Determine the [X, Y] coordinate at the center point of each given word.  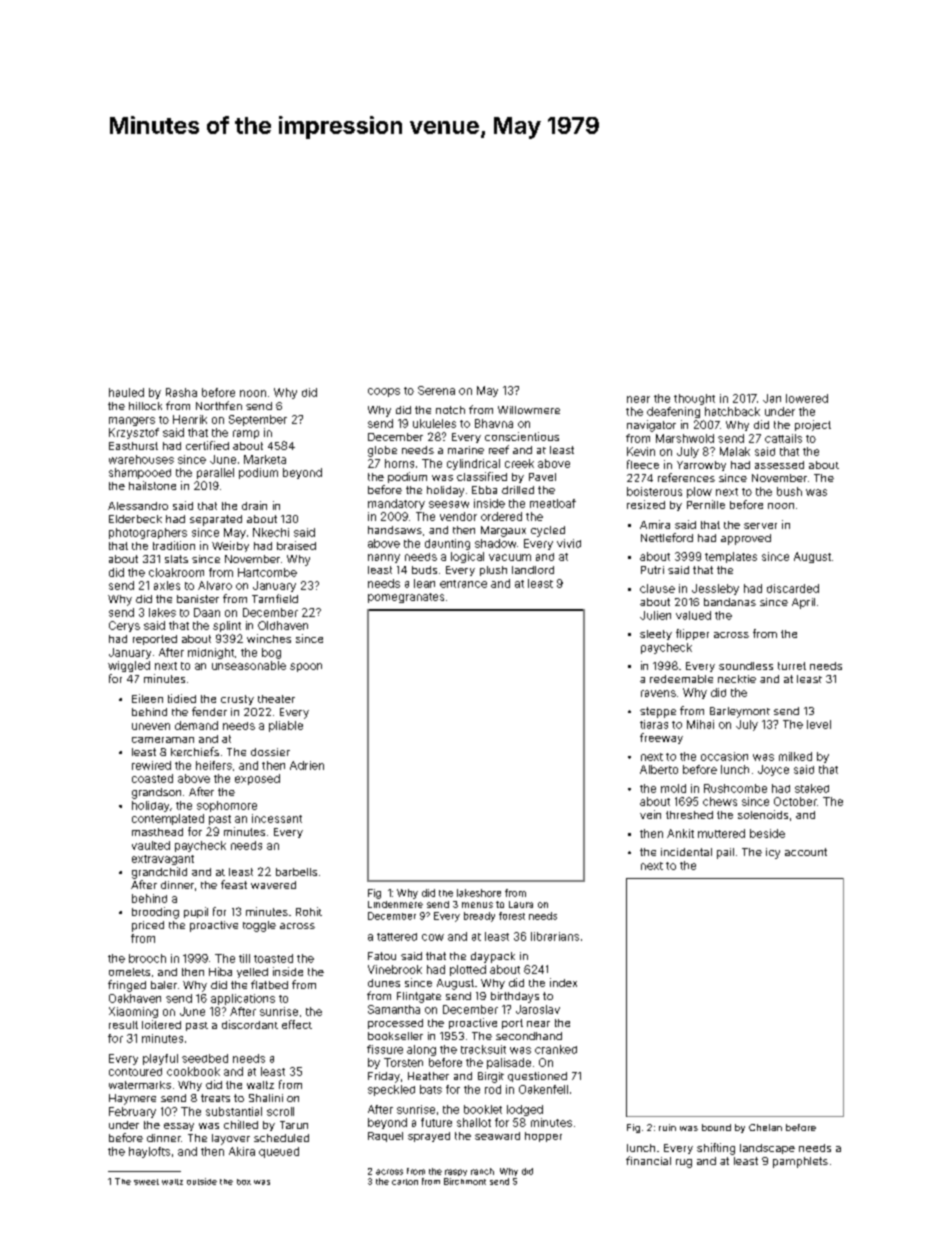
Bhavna [494, 423]
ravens [658, 693]
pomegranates [406, 598]
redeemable [681, 679]
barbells [296, 872]
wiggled [129, 666]
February [132, 1112]
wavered [273, 885]
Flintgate [419, 997]
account [806, 852]
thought [694, 399]
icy [773, 853]
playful [160, 1059]
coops [384, 392]
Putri [652, 570]
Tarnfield [275, 598]
